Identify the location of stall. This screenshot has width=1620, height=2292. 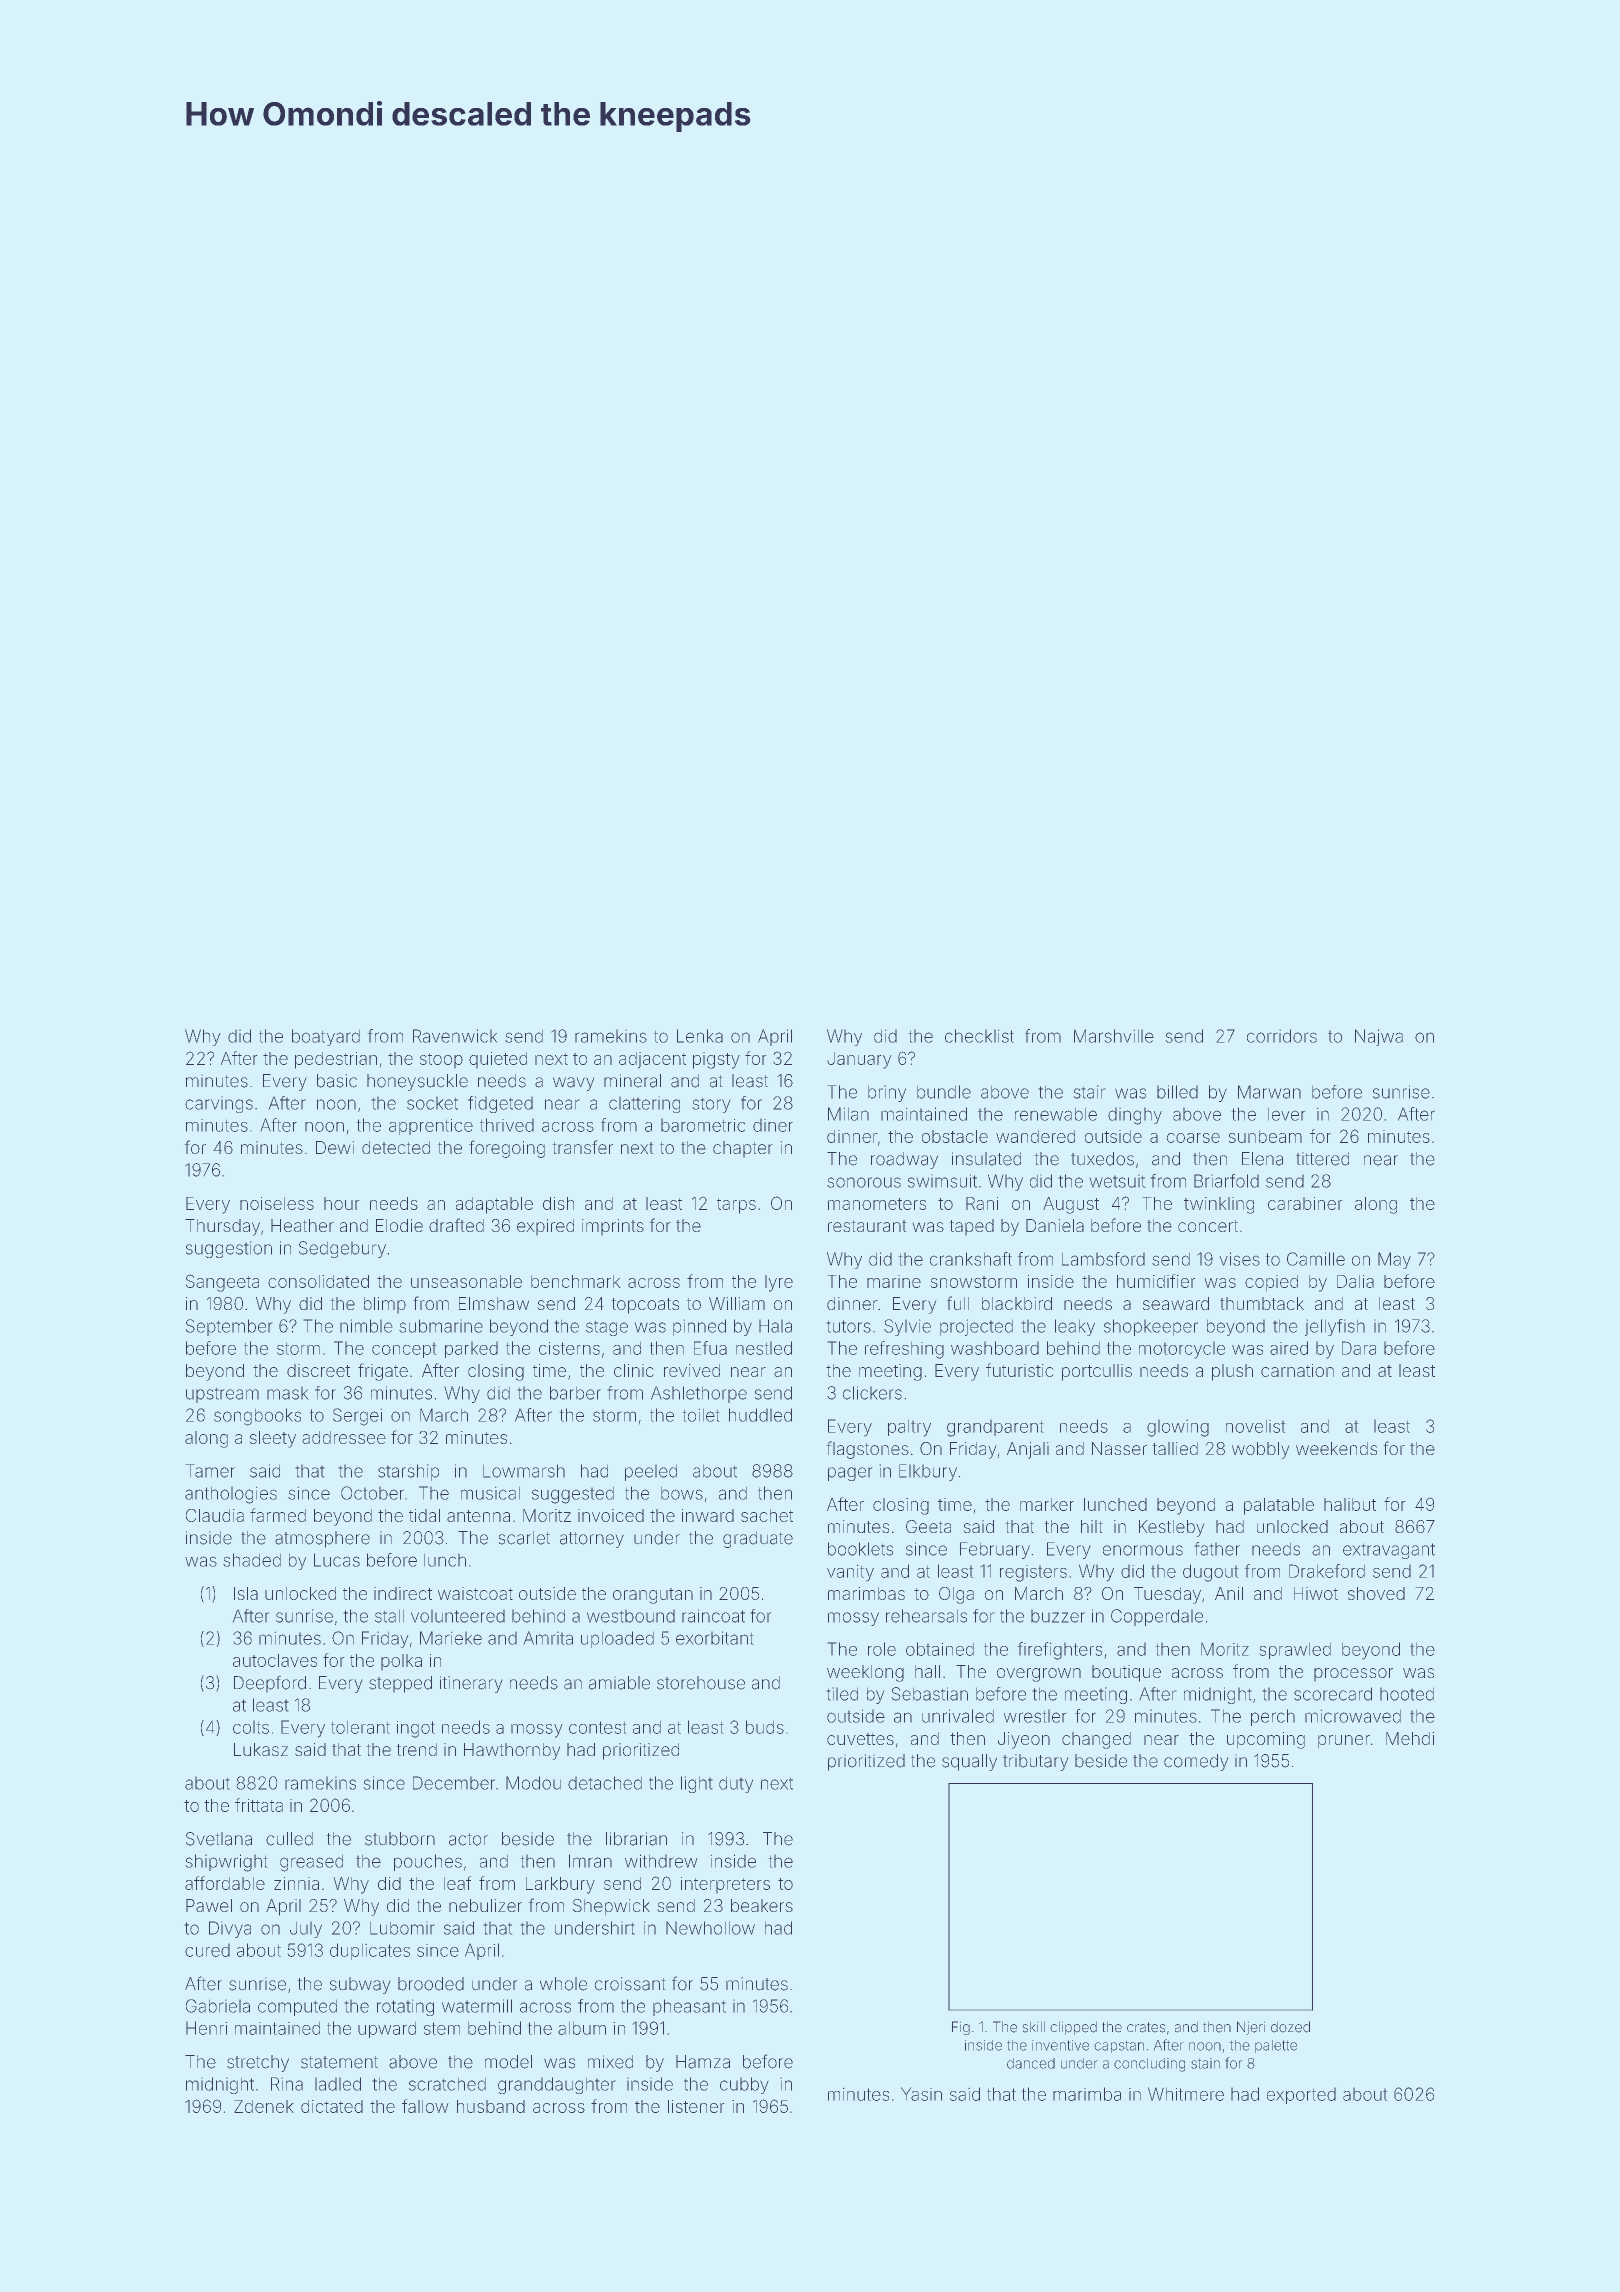
(389, 1616).
